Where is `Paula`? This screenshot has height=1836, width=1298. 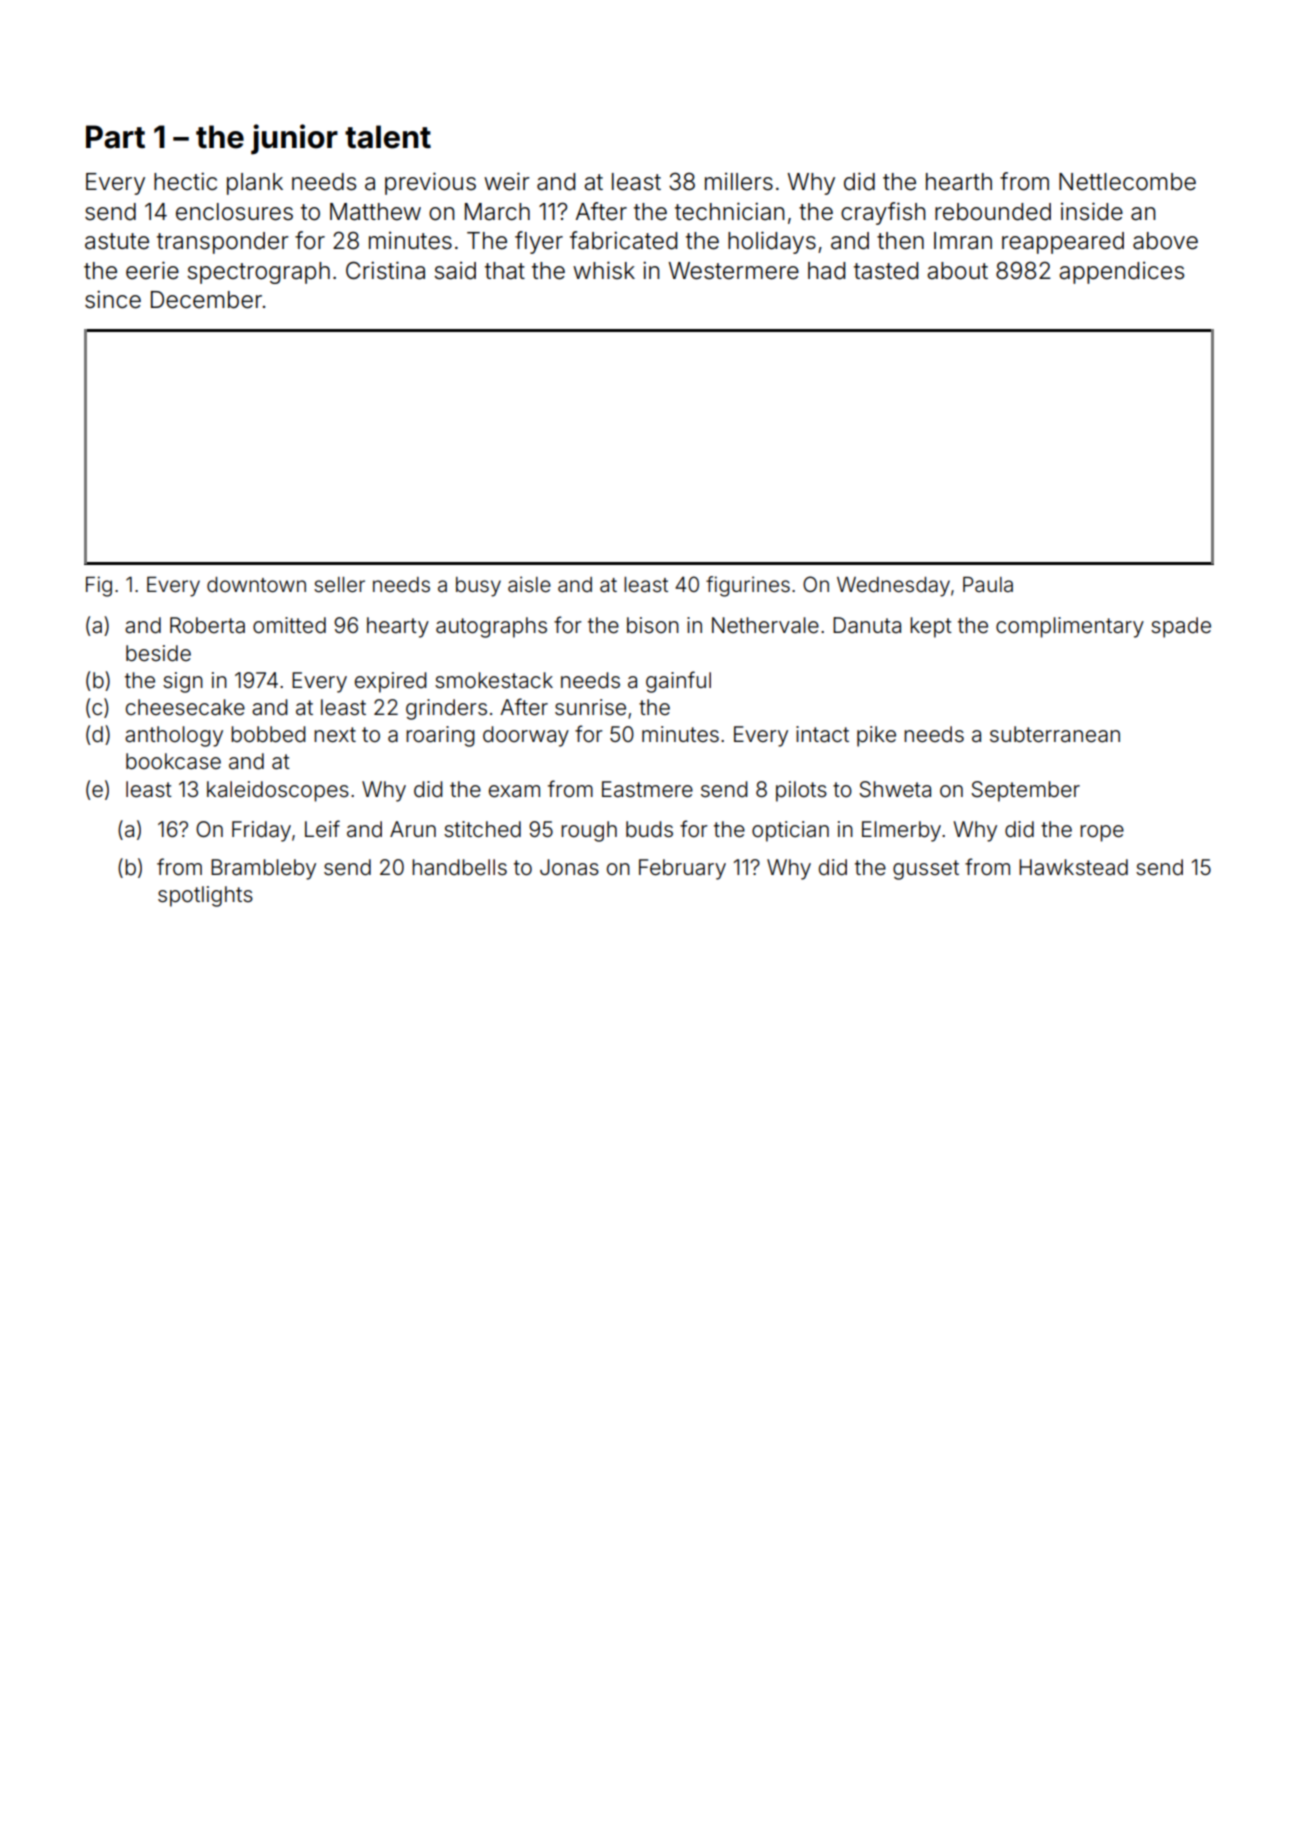
Paula is located at coordinates (988, 584).
